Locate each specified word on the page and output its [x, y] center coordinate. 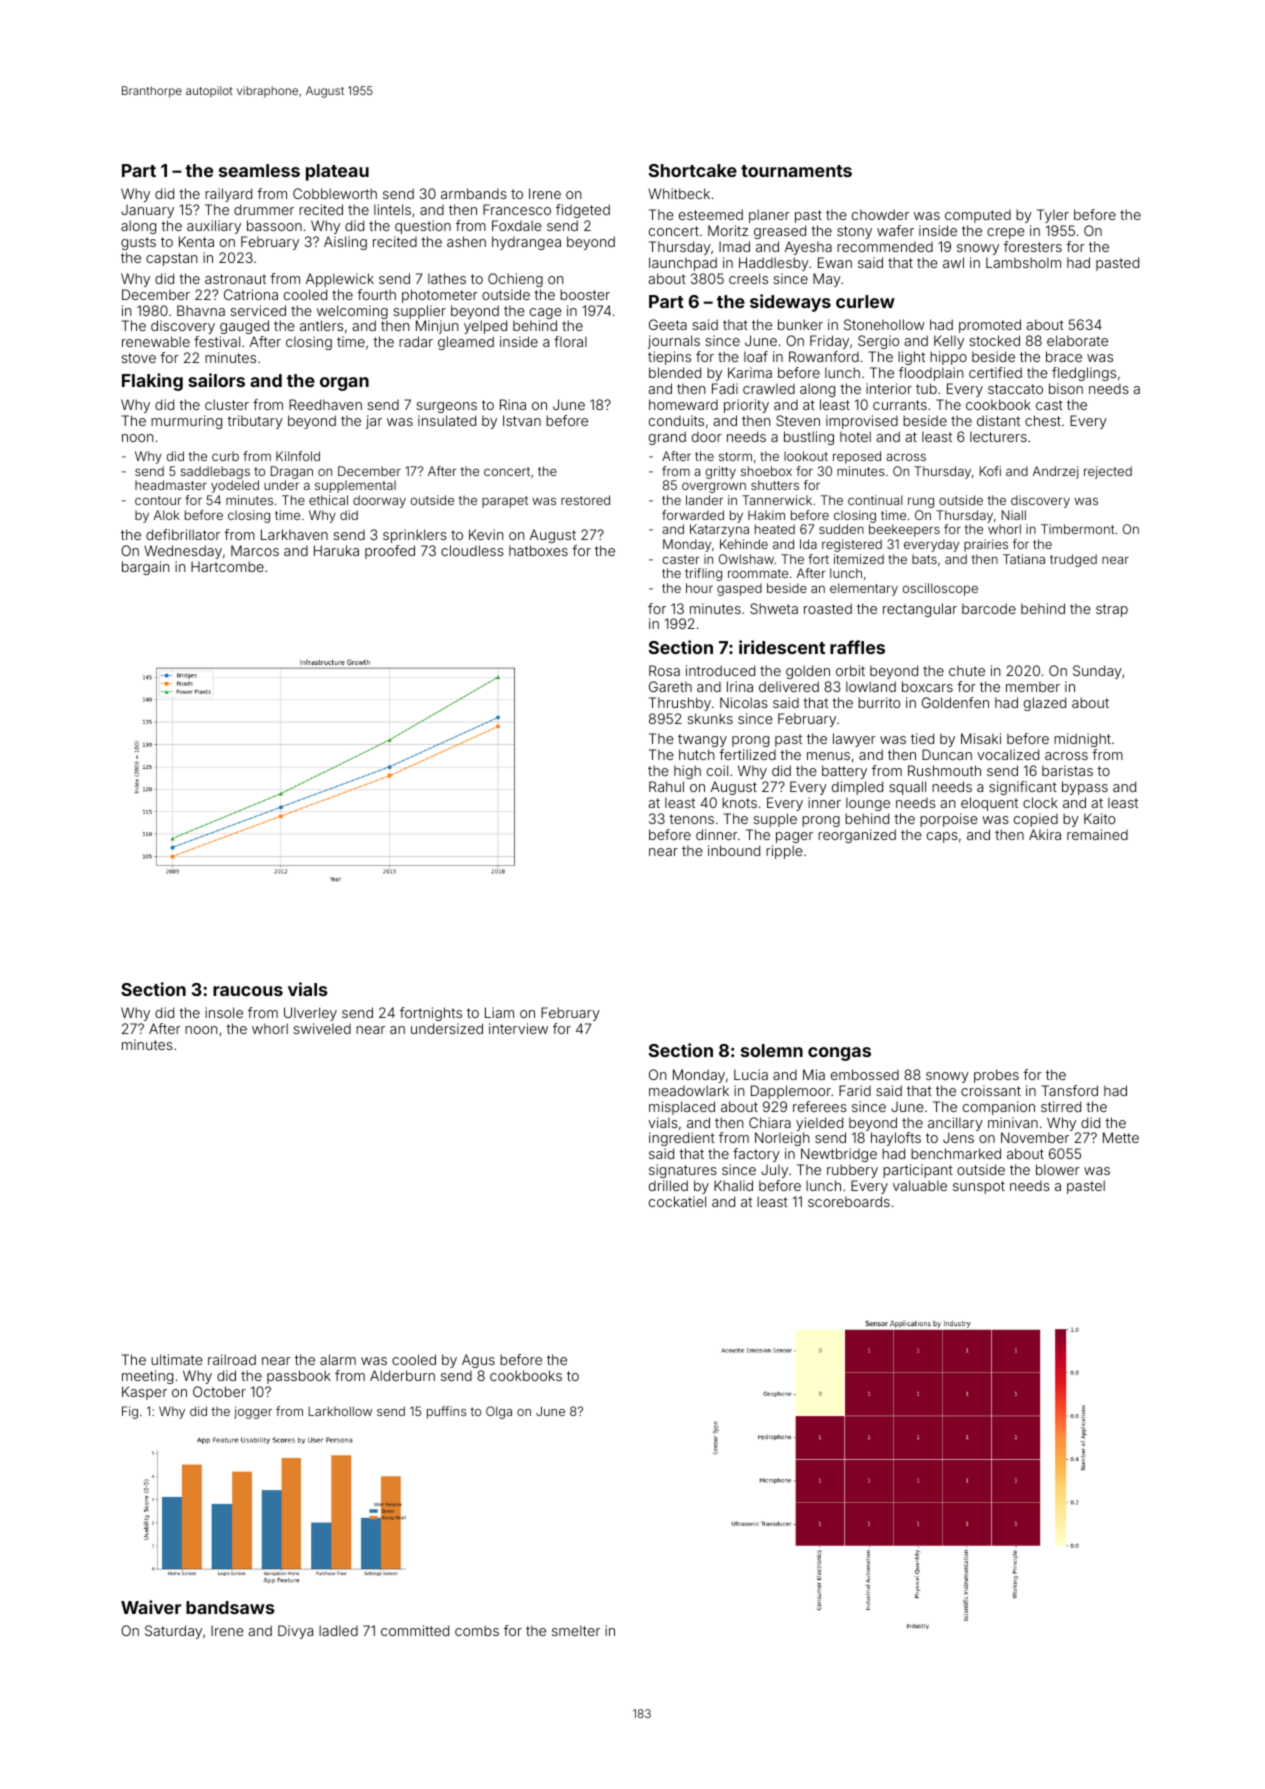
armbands [474, 193]
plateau [337, 172]
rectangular [920, 610]
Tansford [1070, 1090]
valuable [920, 1185]
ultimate [177, 1359]
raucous [248, 991]
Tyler [1053, 216]
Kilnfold [298, 456]
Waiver [151, 1607]
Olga [499, 1412]
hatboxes [538, 550]
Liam [499, 1012]
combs [477, 1630]
